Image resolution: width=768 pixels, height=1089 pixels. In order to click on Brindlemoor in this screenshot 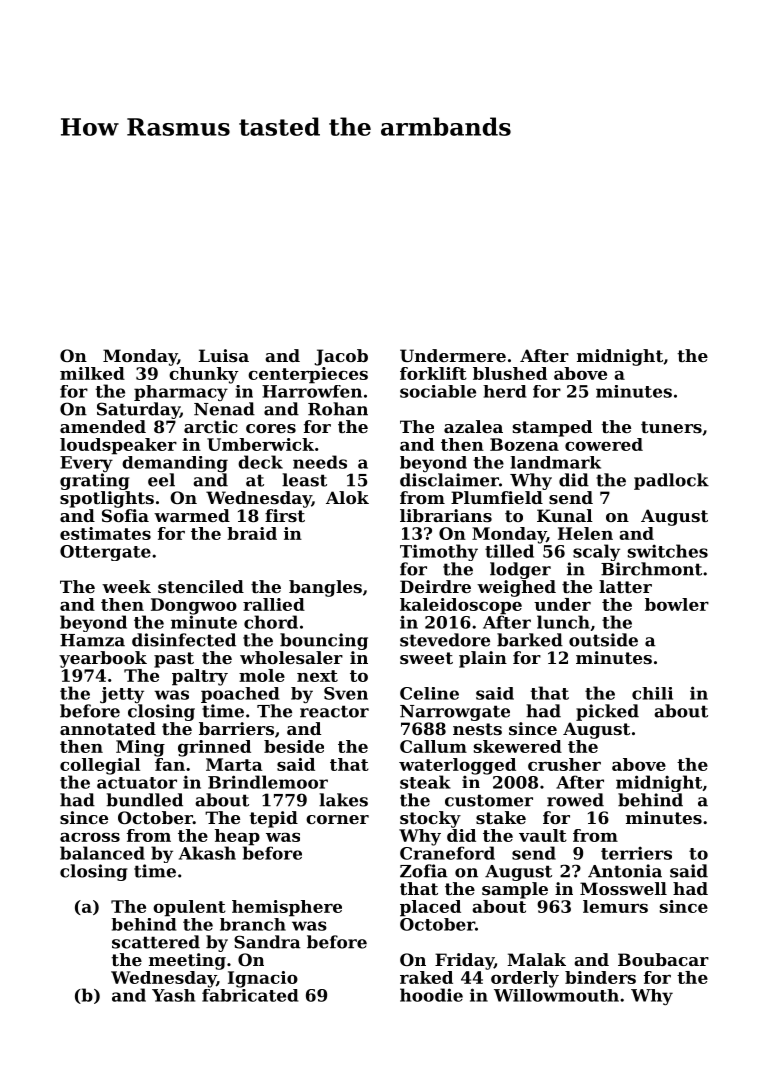, I will do `click(268, 782)`.
